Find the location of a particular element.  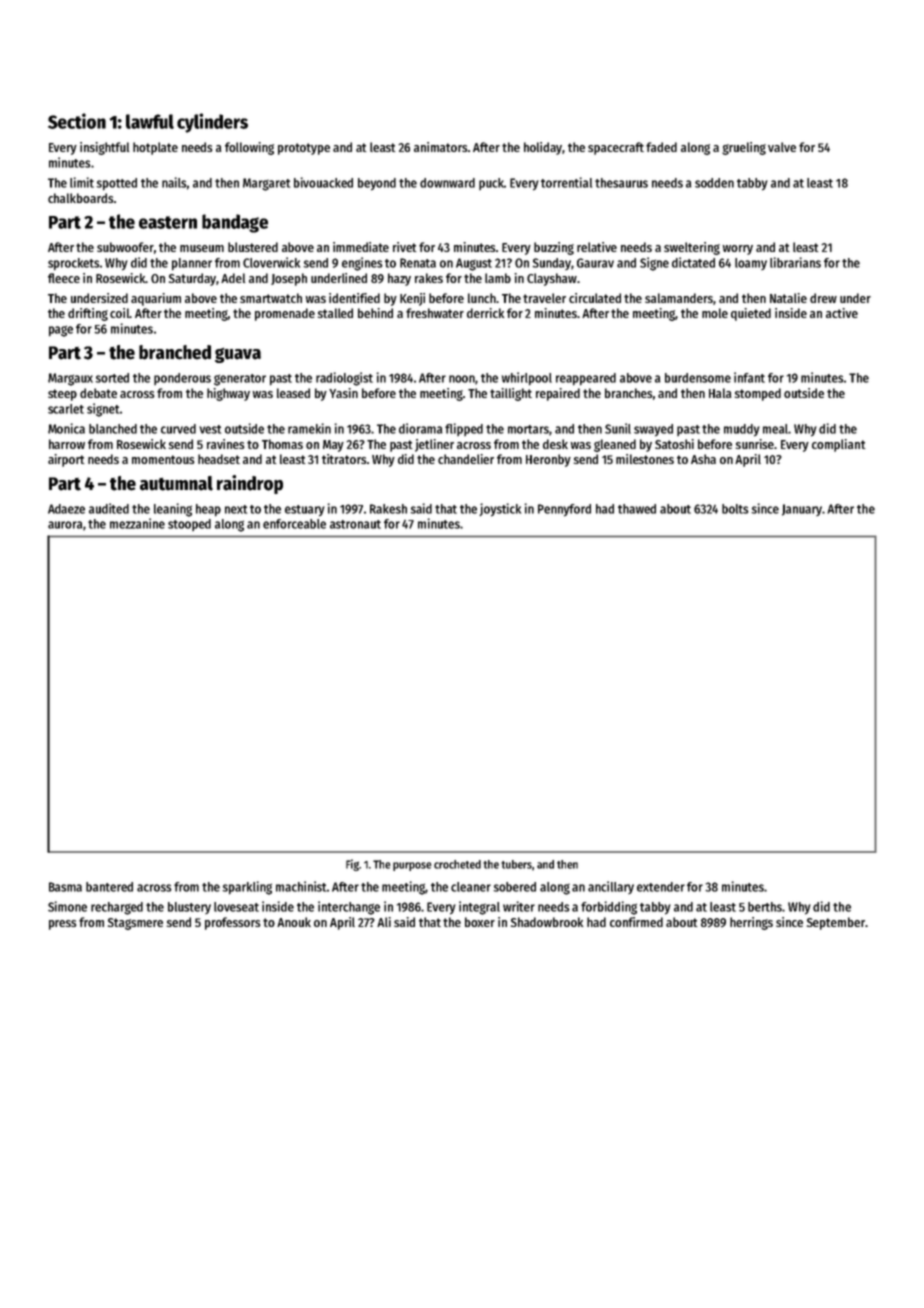

Fig is located at coordinates (352, 865).
